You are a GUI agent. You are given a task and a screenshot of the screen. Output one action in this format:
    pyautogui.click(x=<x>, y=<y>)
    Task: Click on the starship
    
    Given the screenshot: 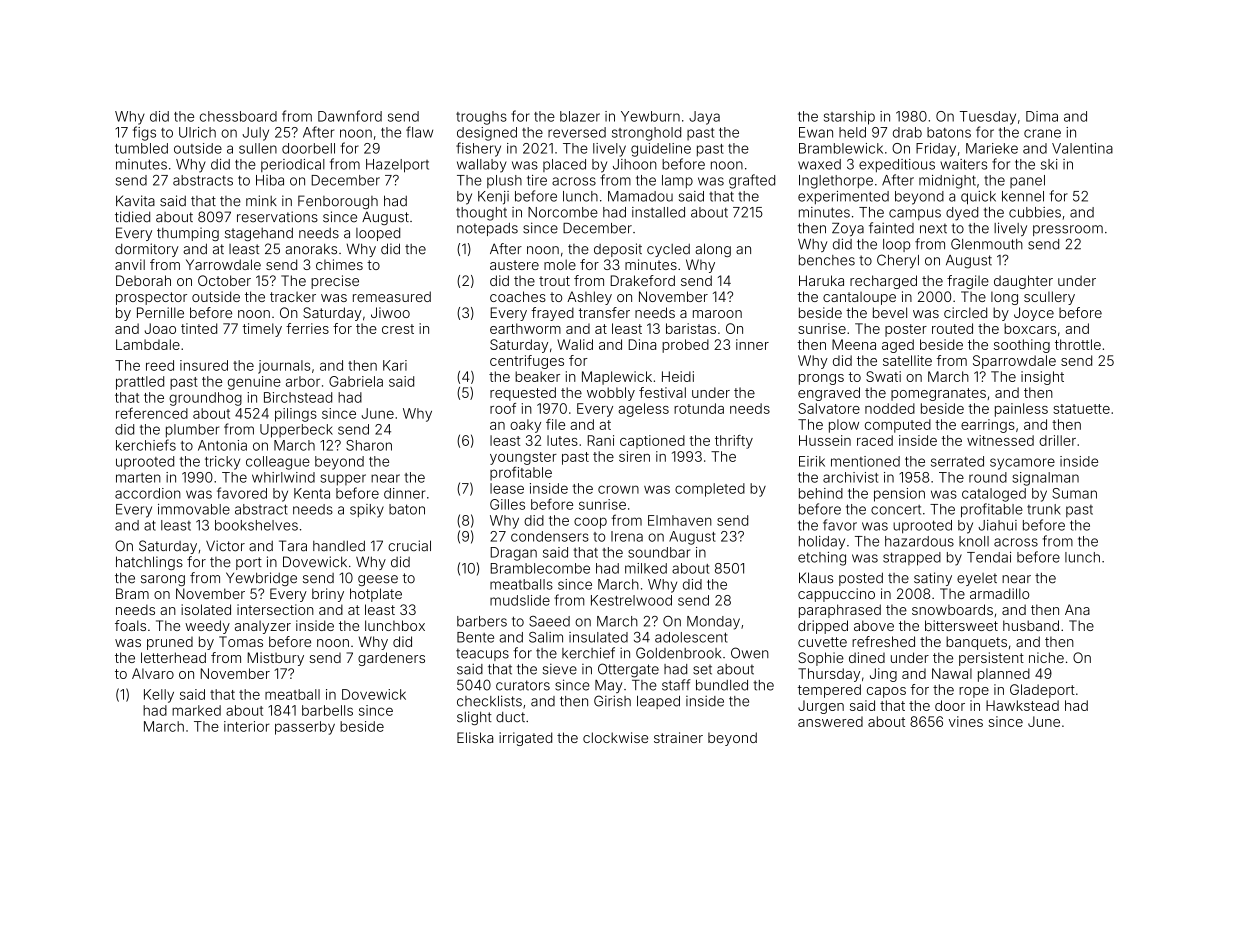 What is the action you would take?
    pyautogui.click(x=849, y=118)
